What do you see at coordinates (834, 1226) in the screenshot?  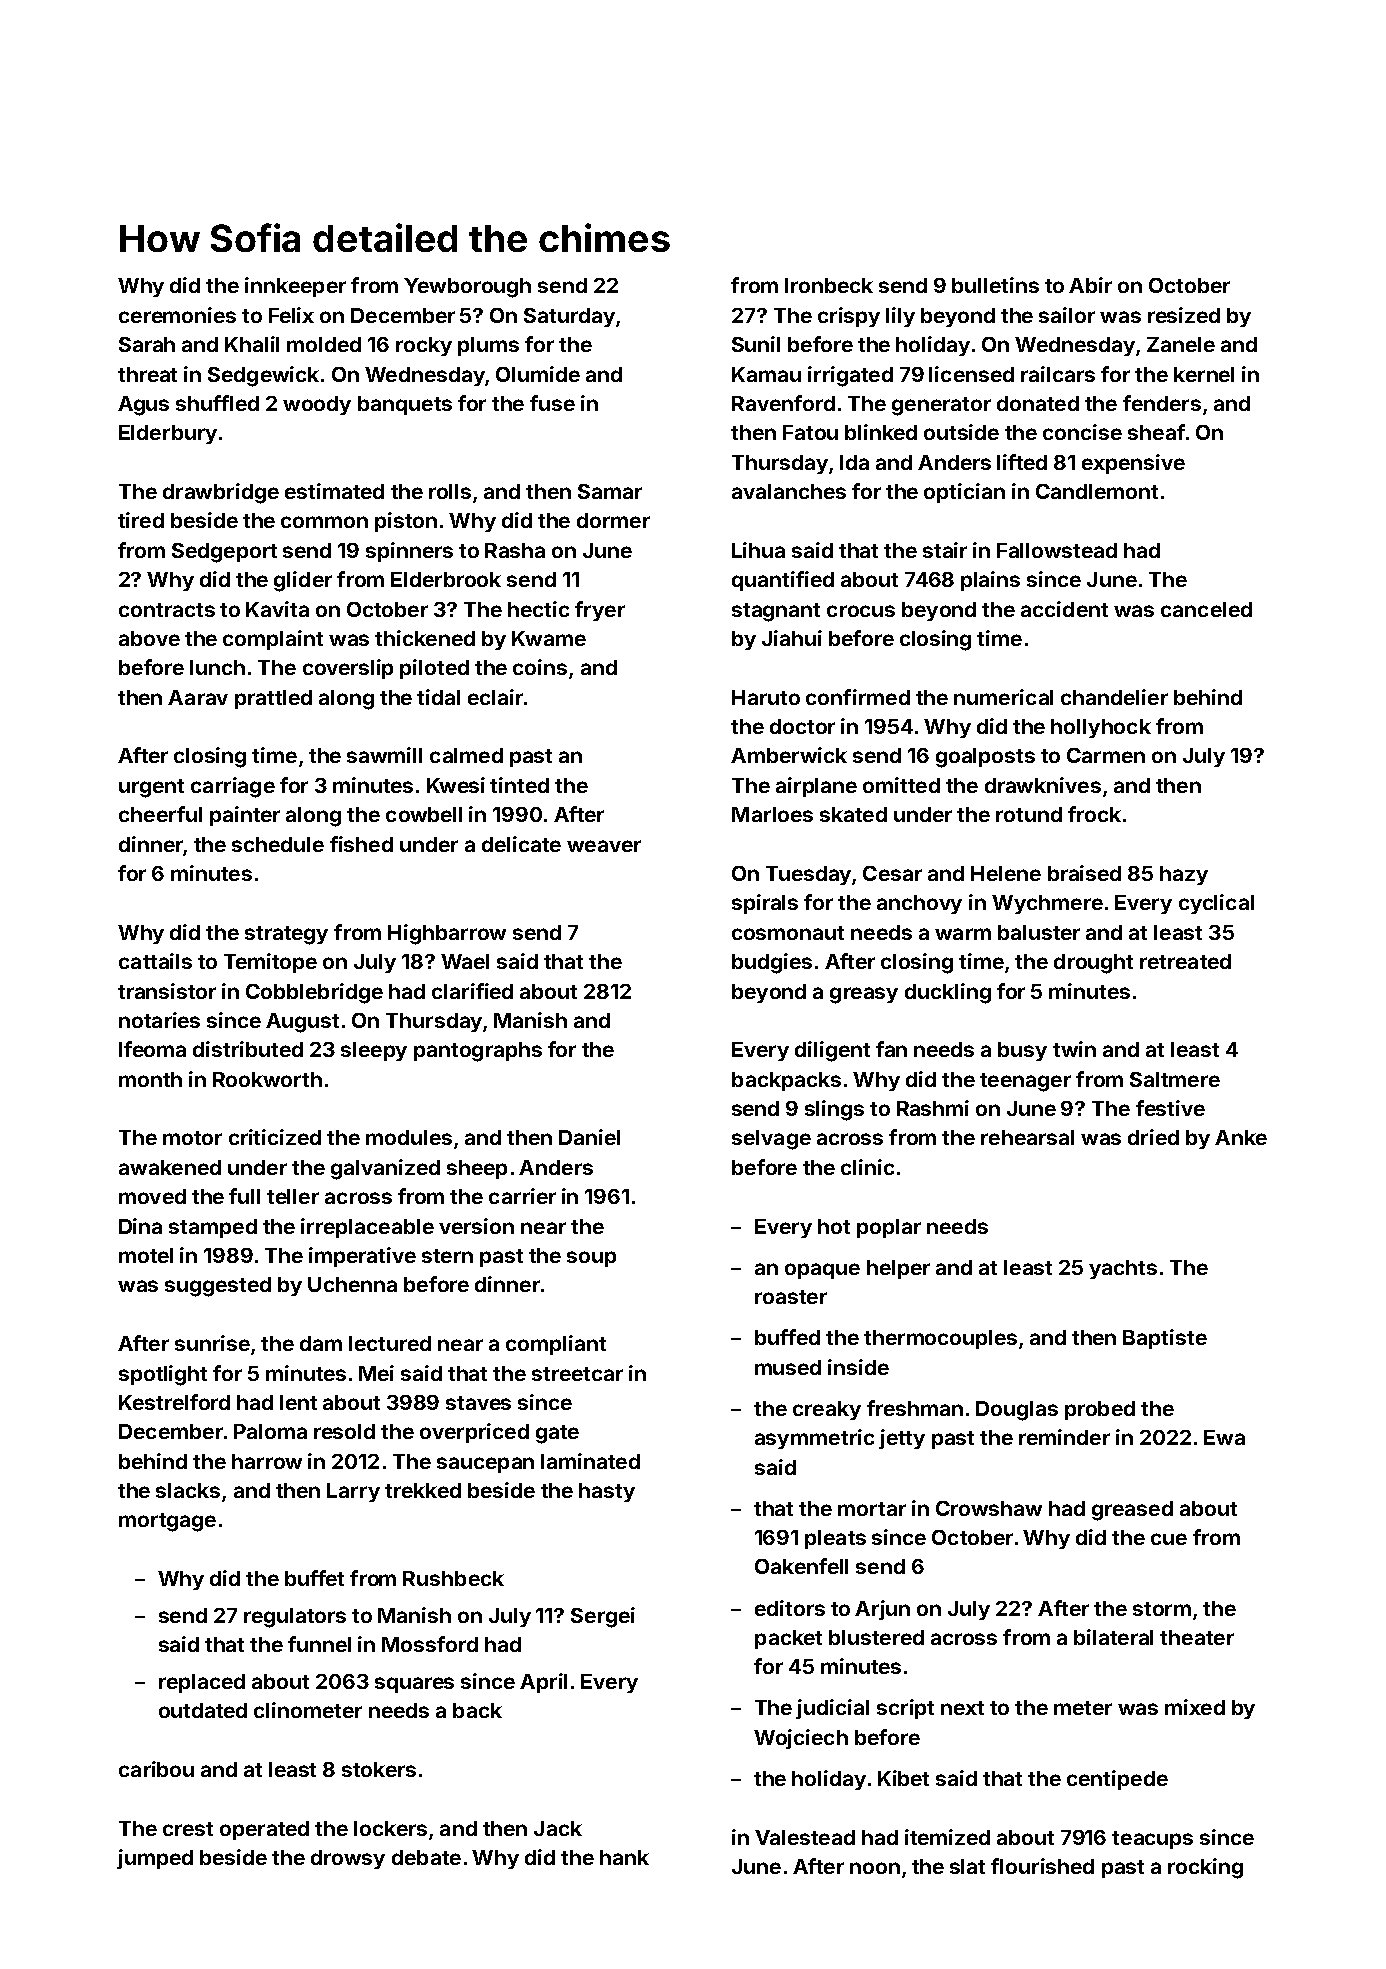 I see `hot` at bounding box center [834, 1226].
